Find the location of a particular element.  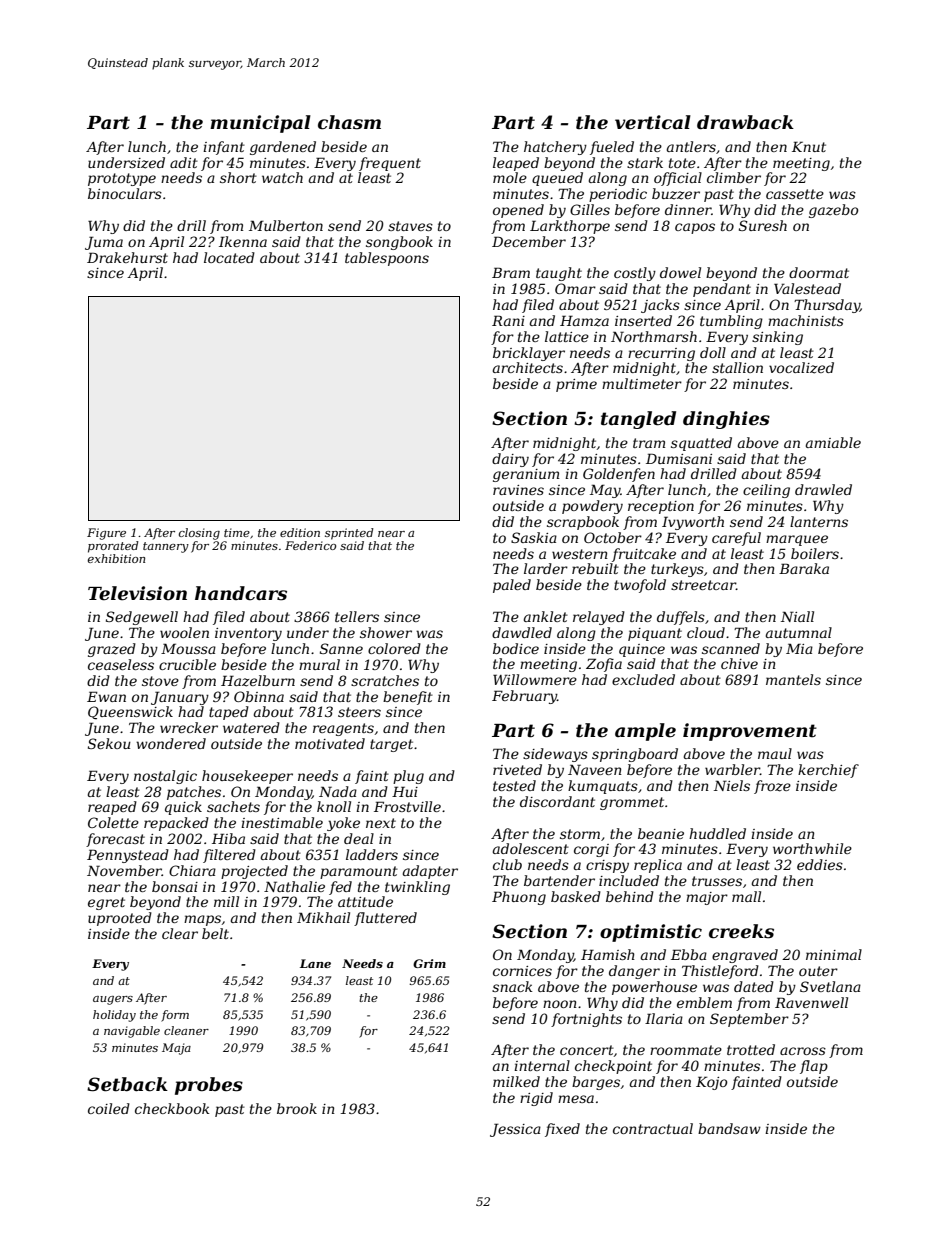

doormat is located at coordinates (819, 272).
